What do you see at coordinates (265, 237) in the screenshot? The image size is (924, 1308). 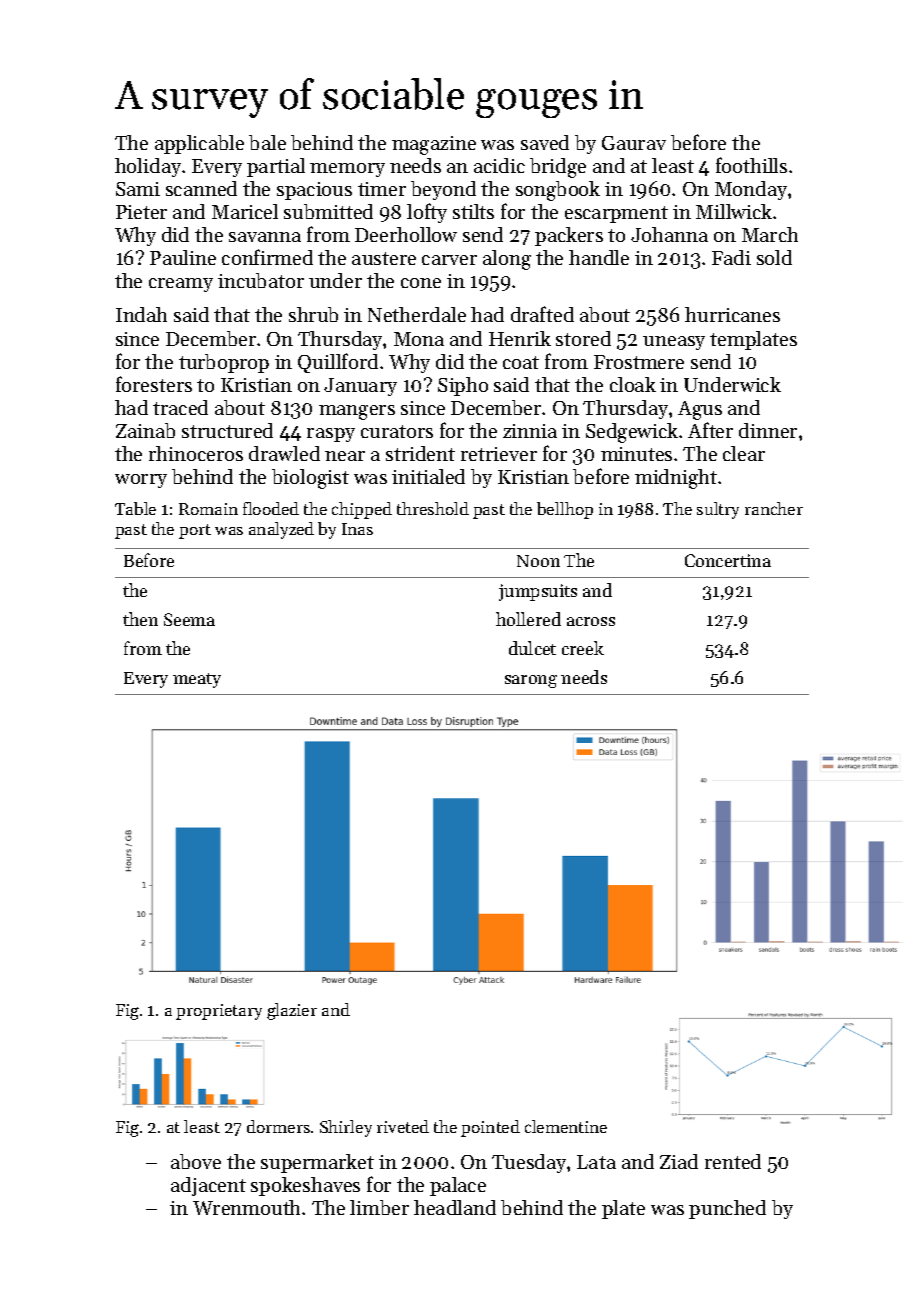 I see `savanna` at bounding box center [265, 237].
